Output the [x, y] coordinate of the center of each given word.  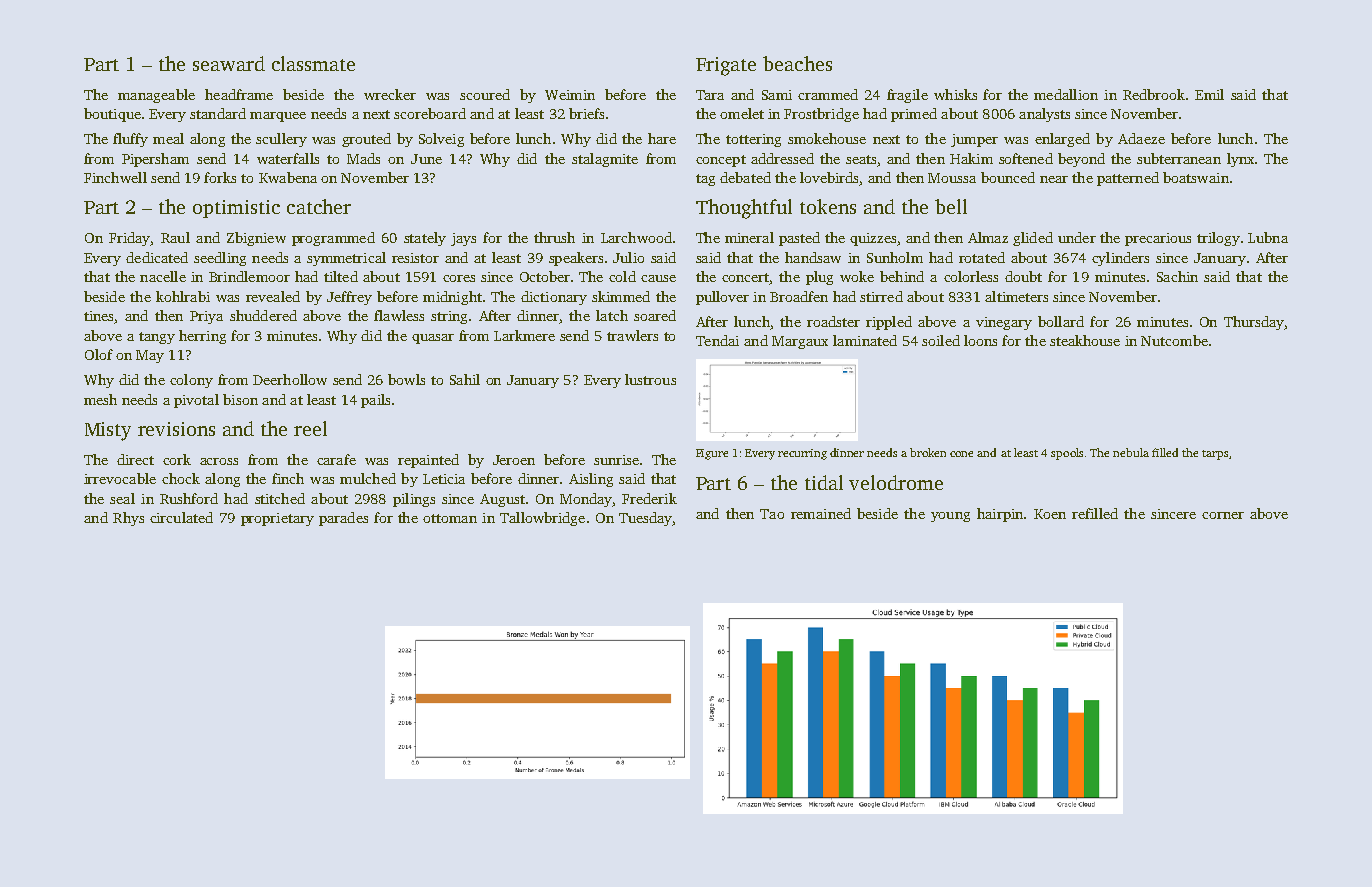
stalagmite [605, 160]
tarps [1215, 455]
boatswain [1196, 177]
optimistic [236, 209]
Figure [712, 454]
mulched [368, 478]
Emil [1209, 94]
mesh [100, 399]
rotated [982, 257]
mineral [749, 237]
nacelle [163, 276]
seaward [229, 63]
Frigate [726, 66]
